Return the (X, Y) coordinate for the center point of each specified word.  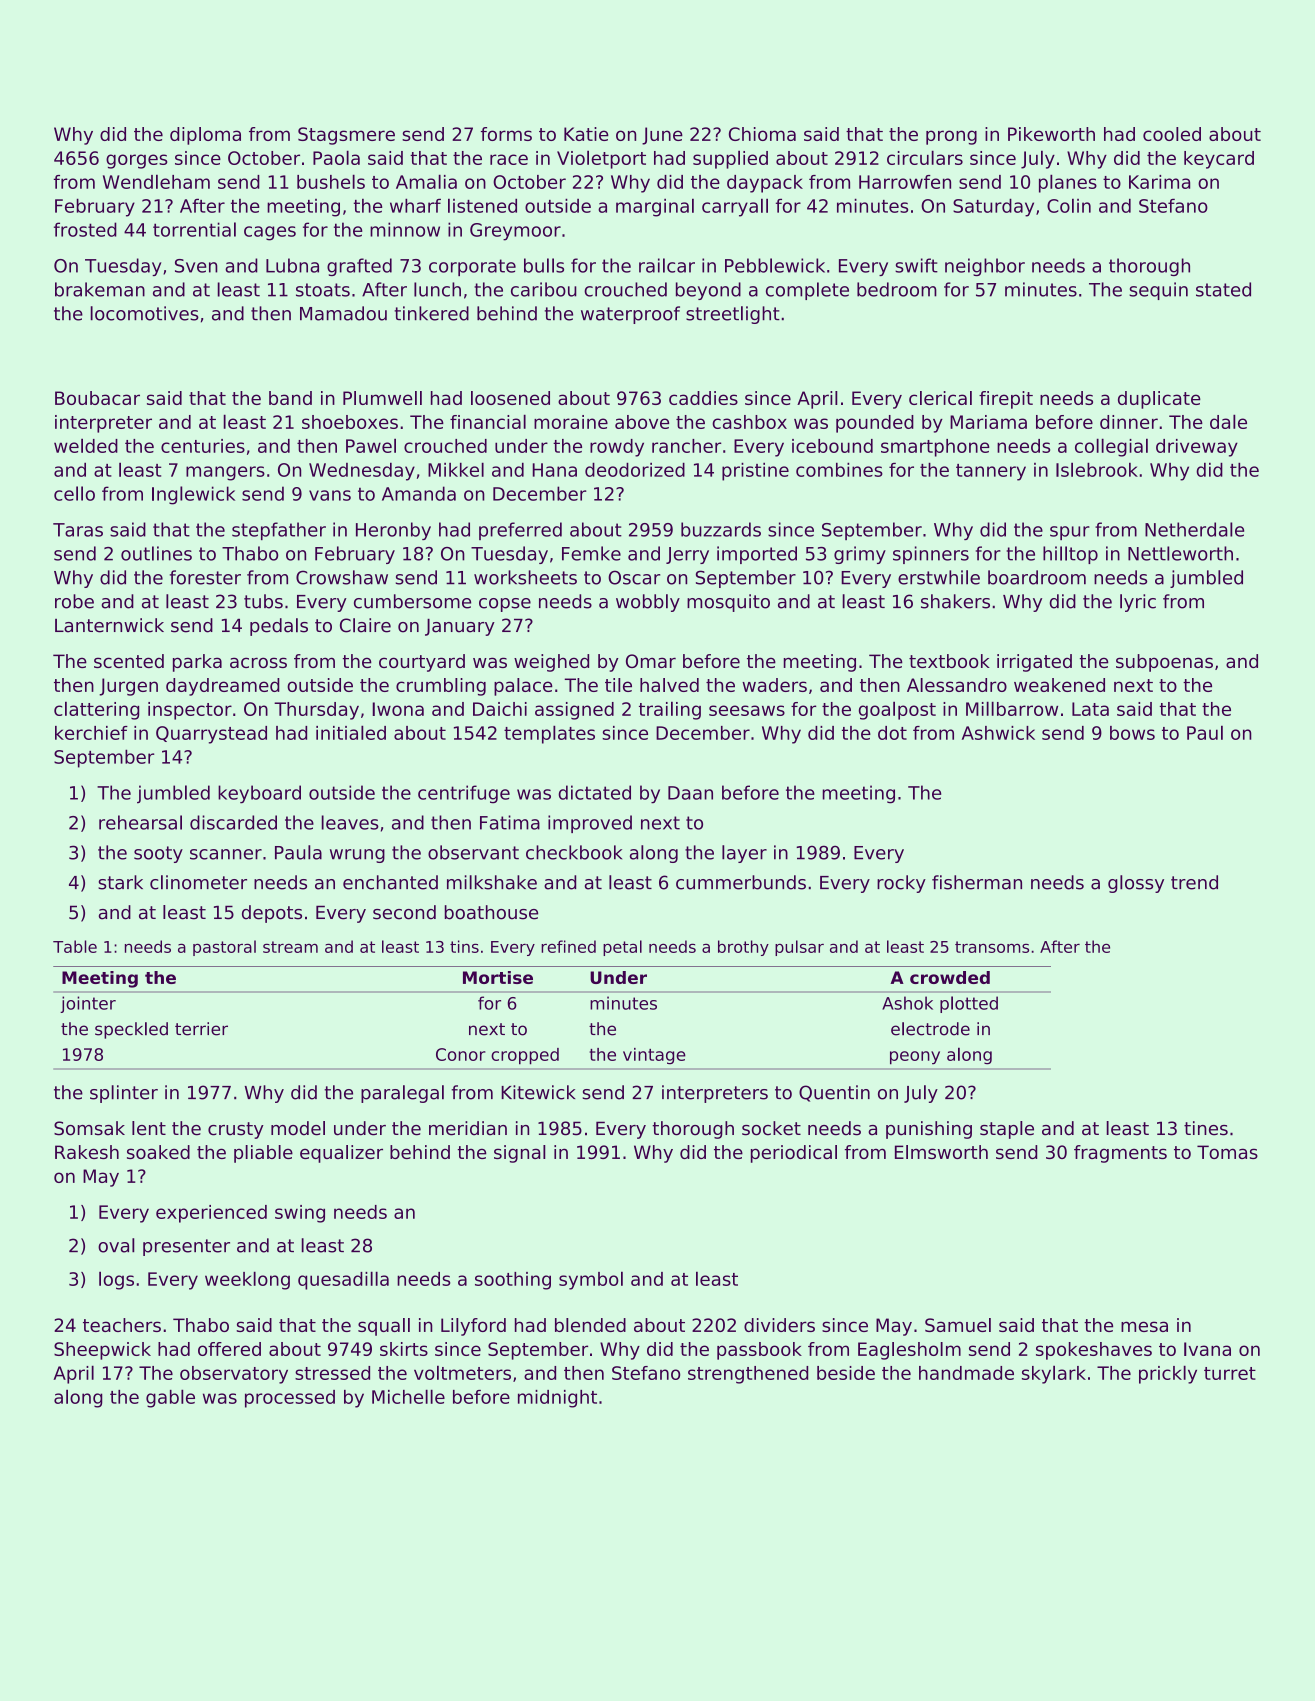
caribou (544, 289)
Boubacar (97, 398)
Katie (586, 134)
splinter (124, 1094)
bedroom (897, 289)
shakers (955, 601)
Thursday (316, 711)
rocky (901, 884)
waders (774, 685)
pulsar (799, 948)
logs (116, 1281)
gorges (136, 161)
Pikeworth (1051, 134)
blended (590, 1325)
